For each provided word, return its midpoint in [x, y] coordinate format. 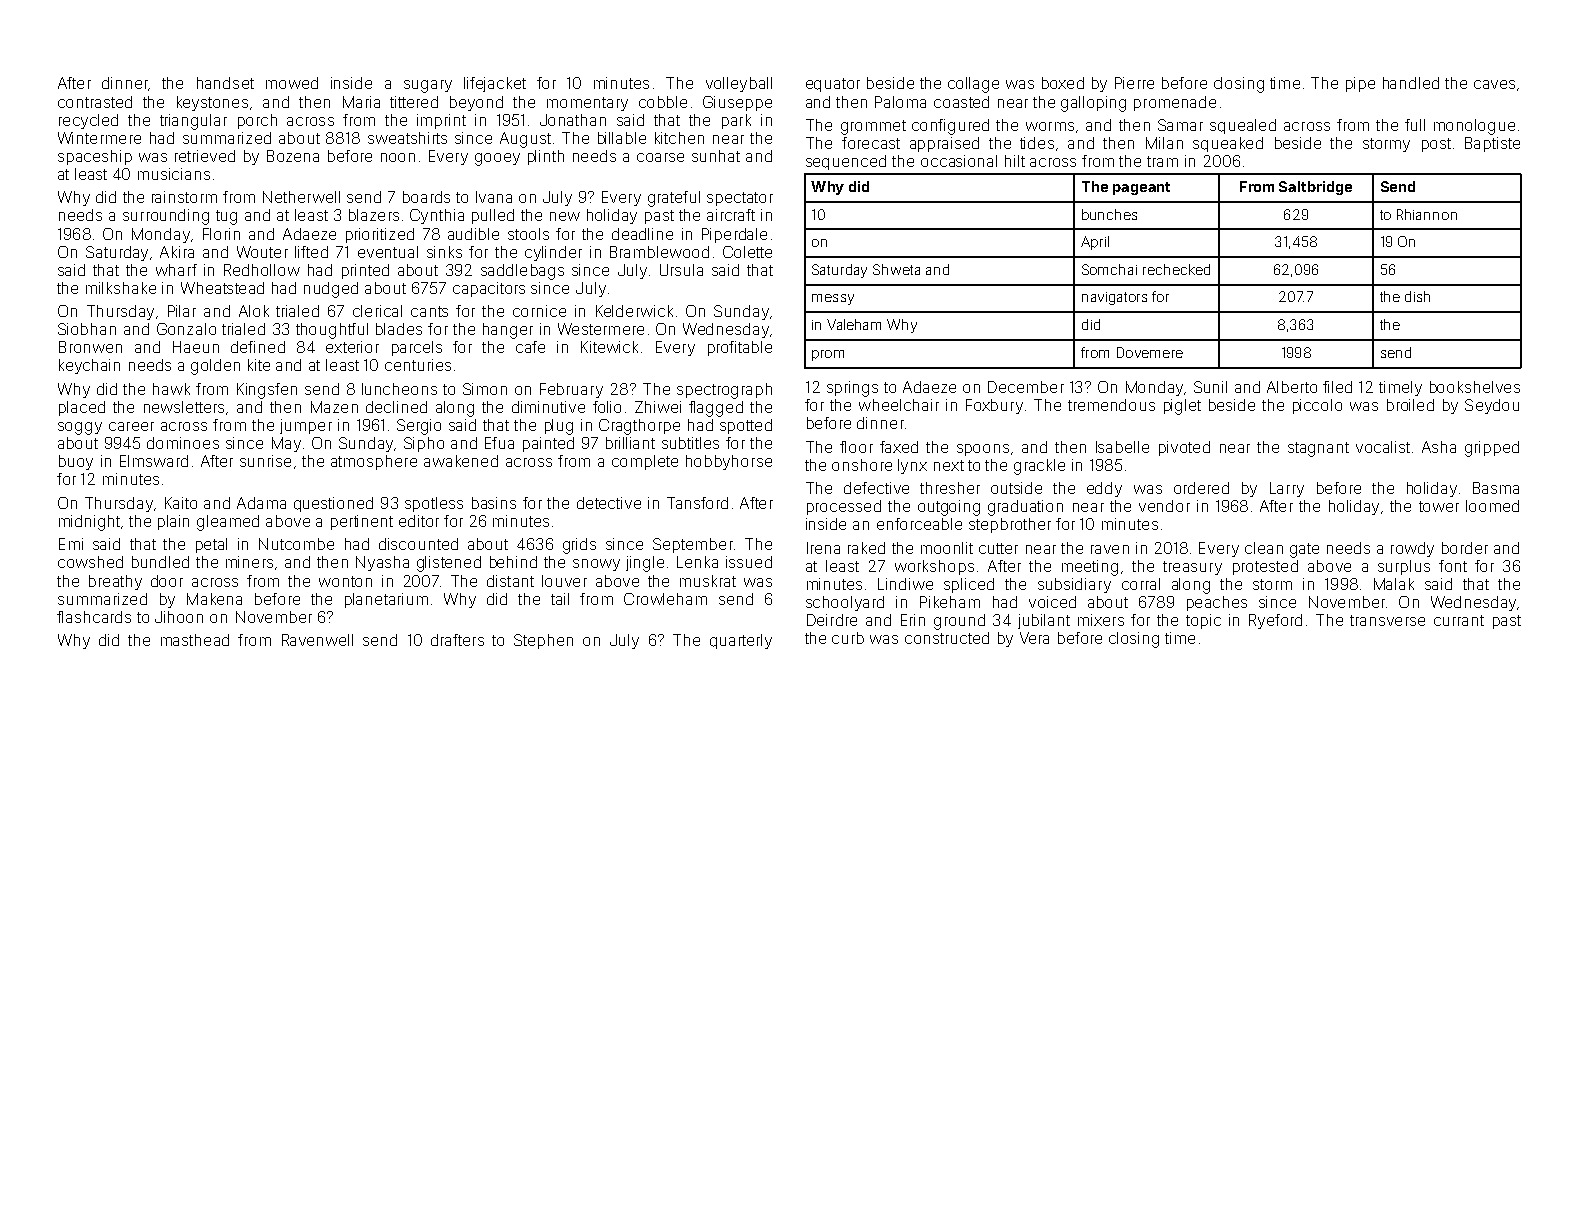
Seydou [1492, 406]
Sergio [419, 427]
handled [1411, 83]
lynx [912, 466]
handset [225, 83]
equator [833, 85]
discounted [418, 544]
